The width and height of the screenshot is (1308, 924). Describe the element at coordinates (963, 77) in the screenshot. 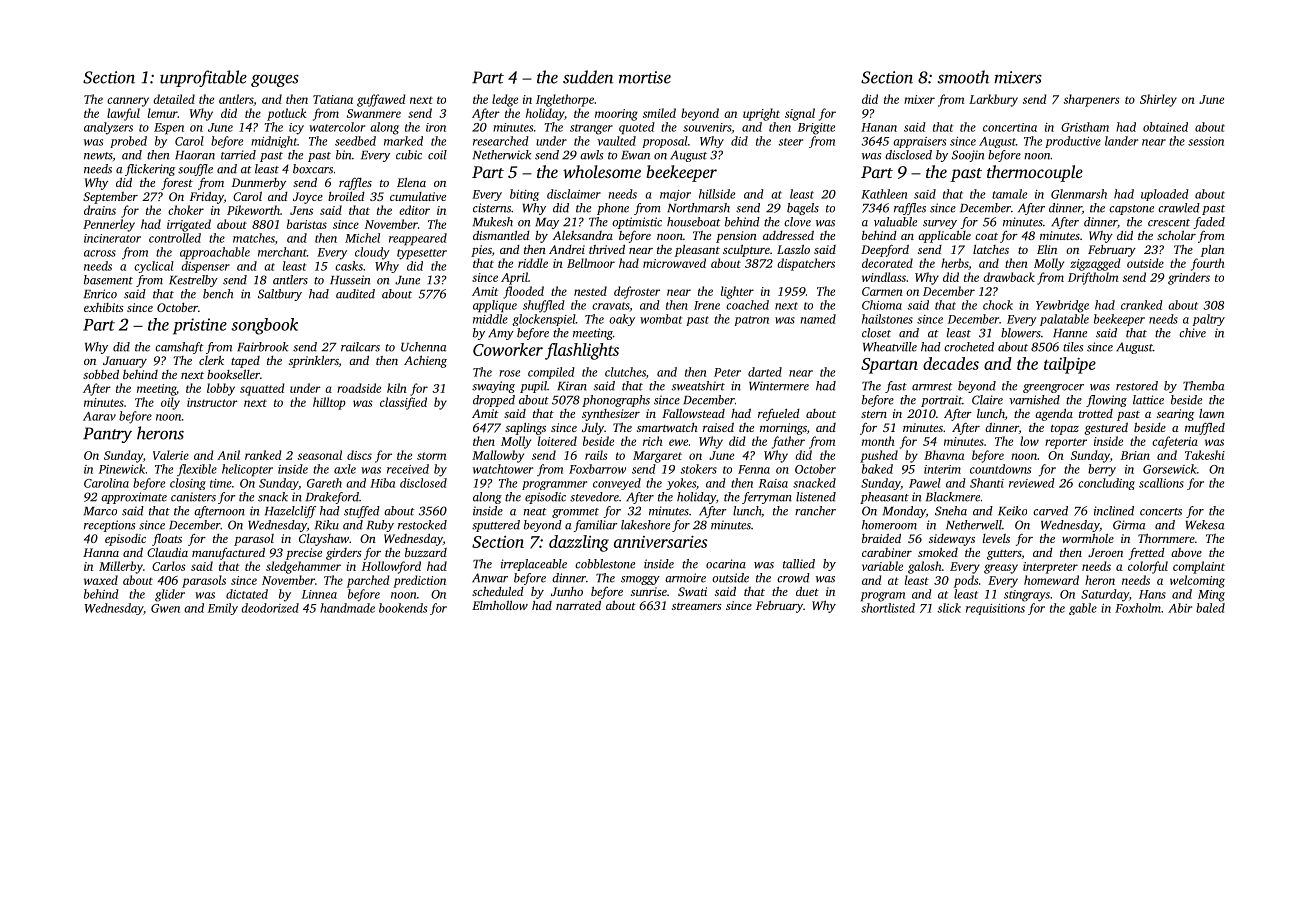

I see `smooth` at that location.
